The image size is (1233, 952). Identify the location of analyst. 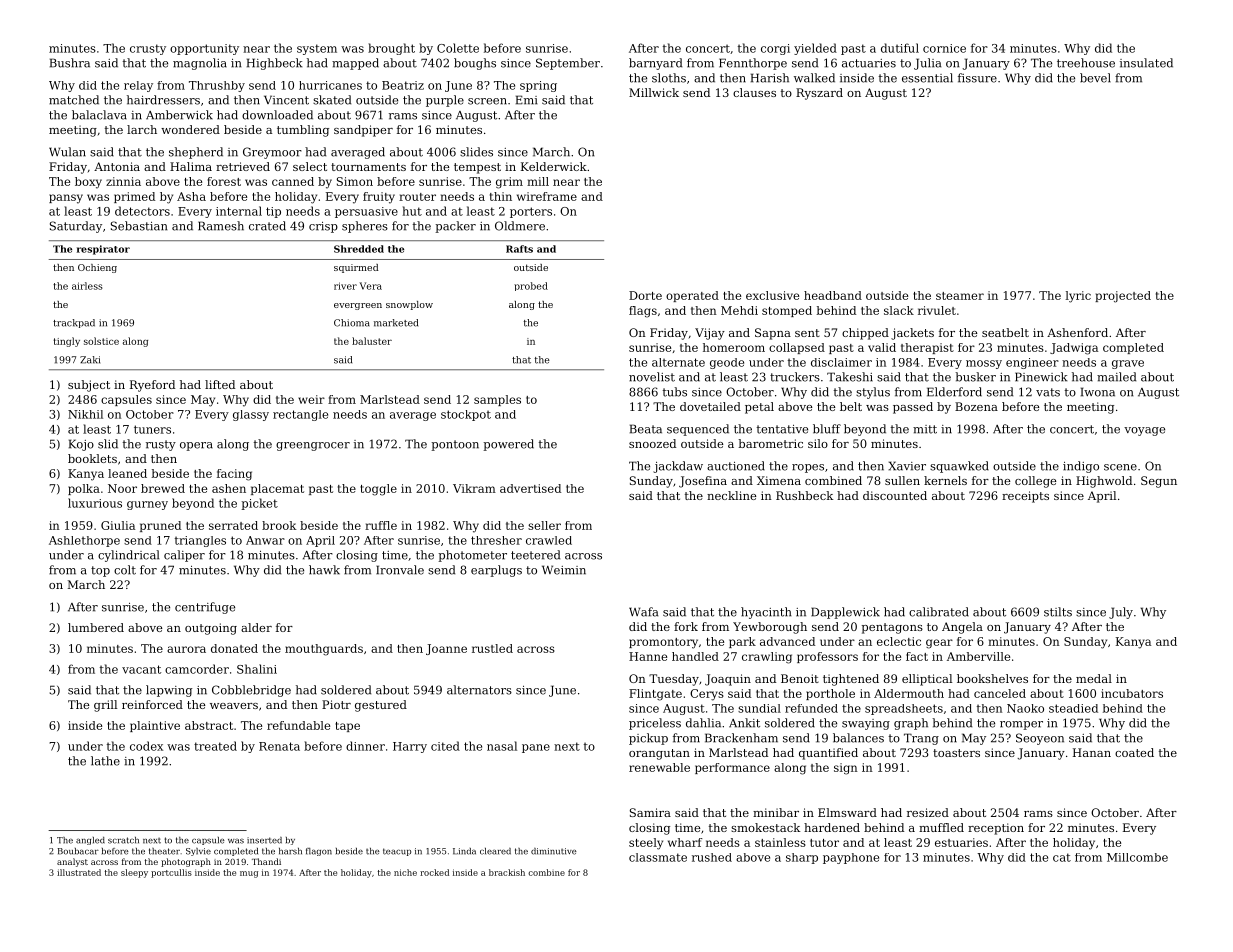
(72, 862).
